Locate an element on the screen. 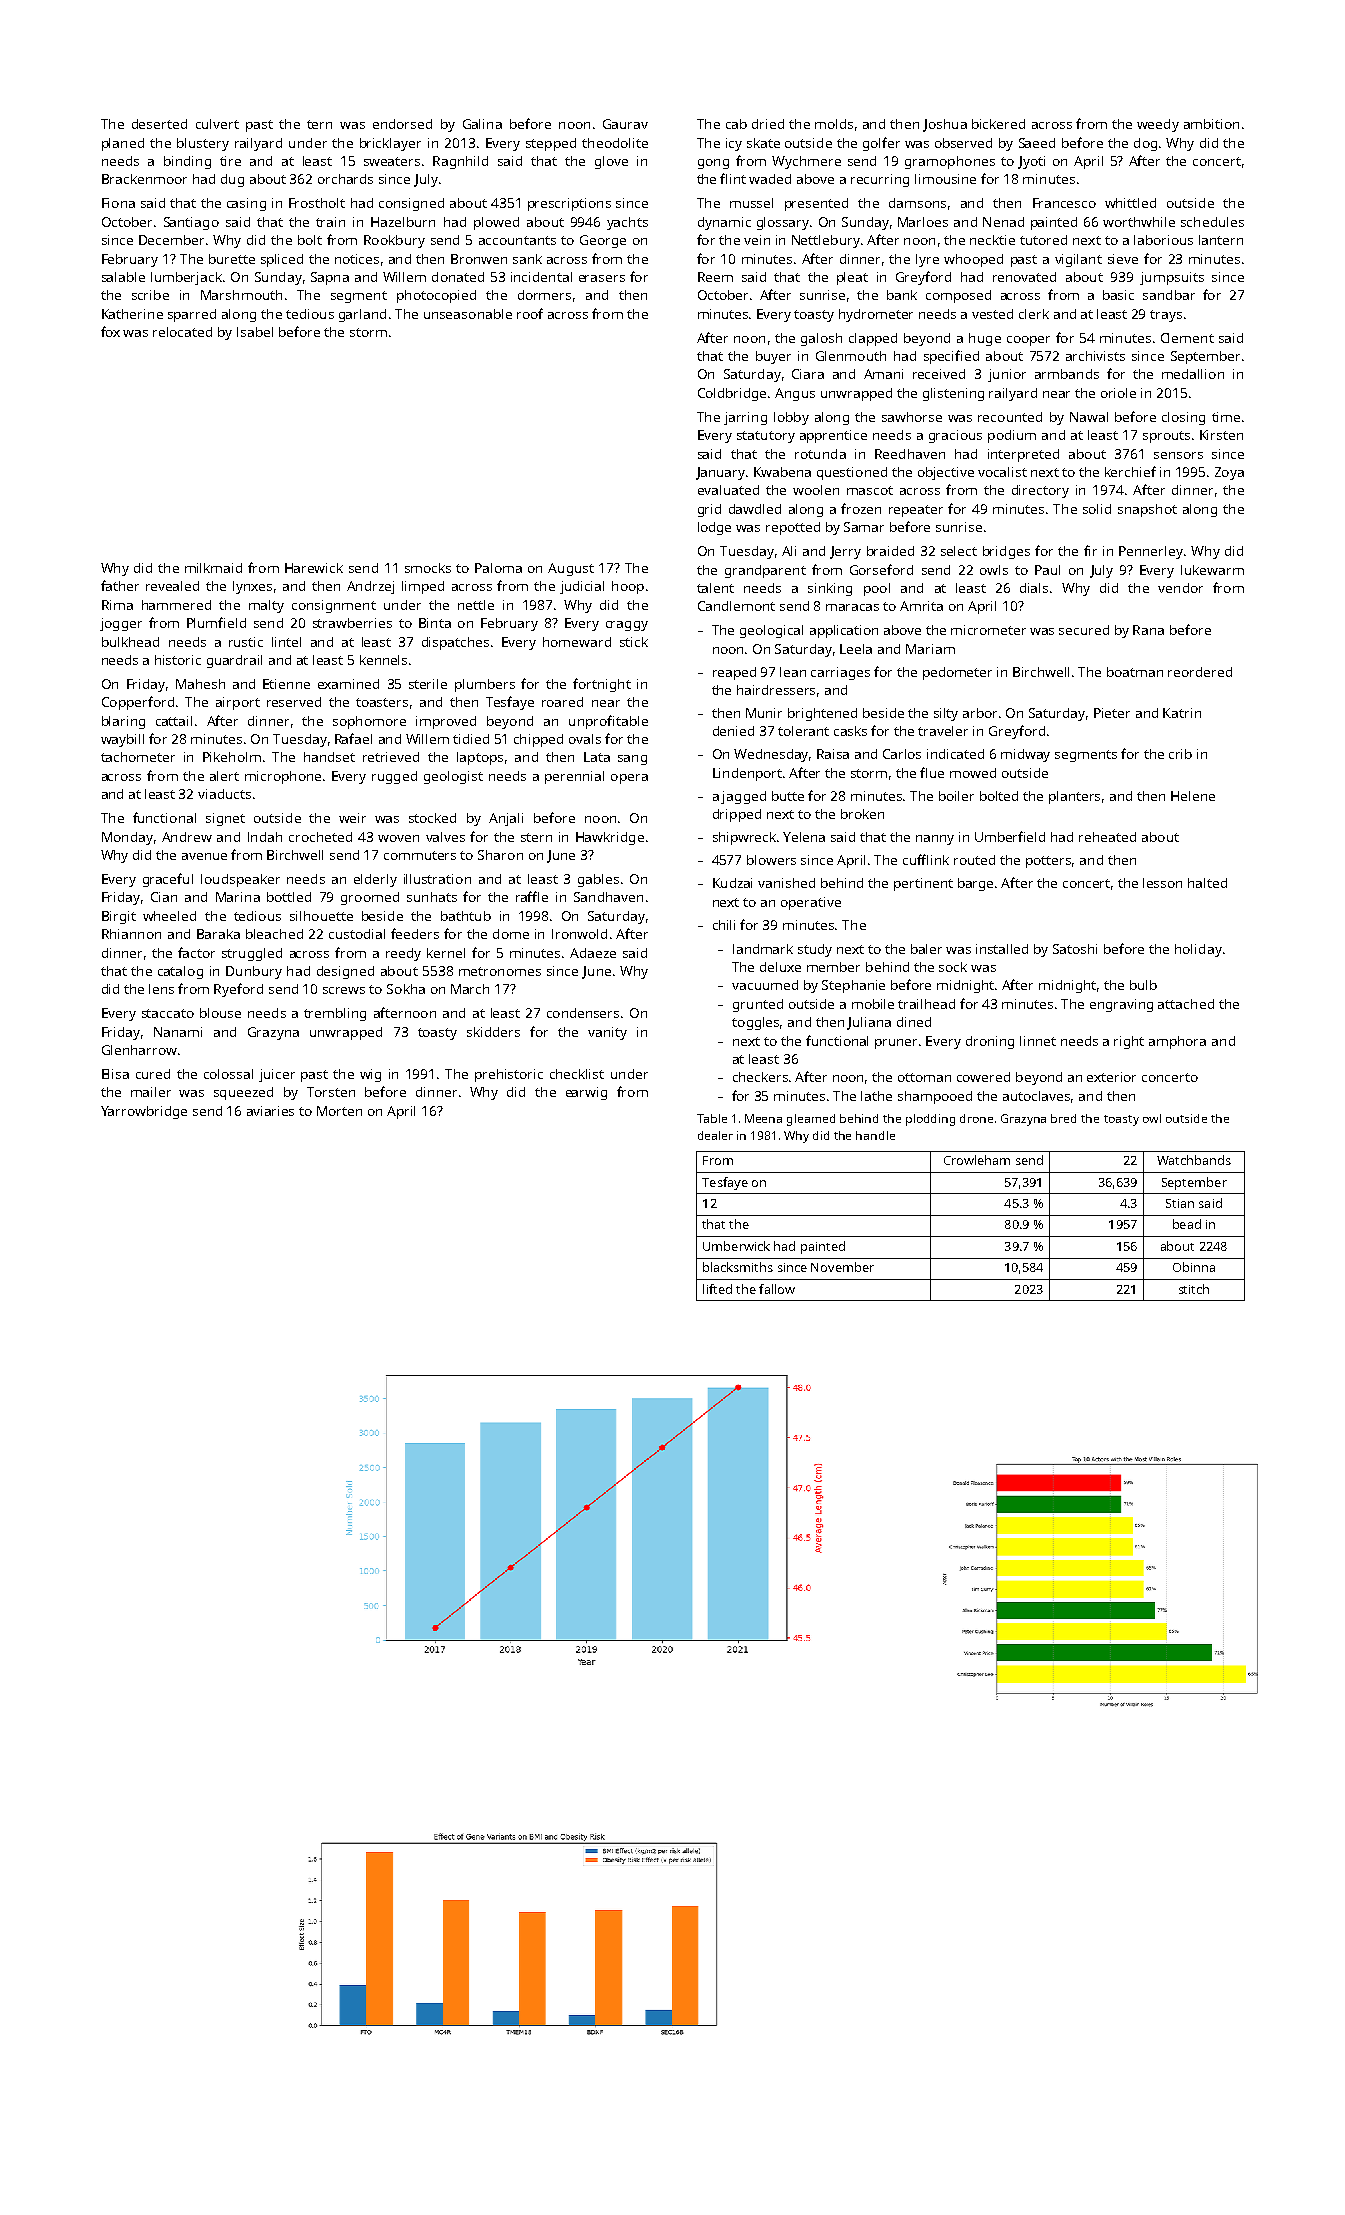 The height and width of the screenshot is (2215, 1345). fallow is located at coordinates (777, 1289).
